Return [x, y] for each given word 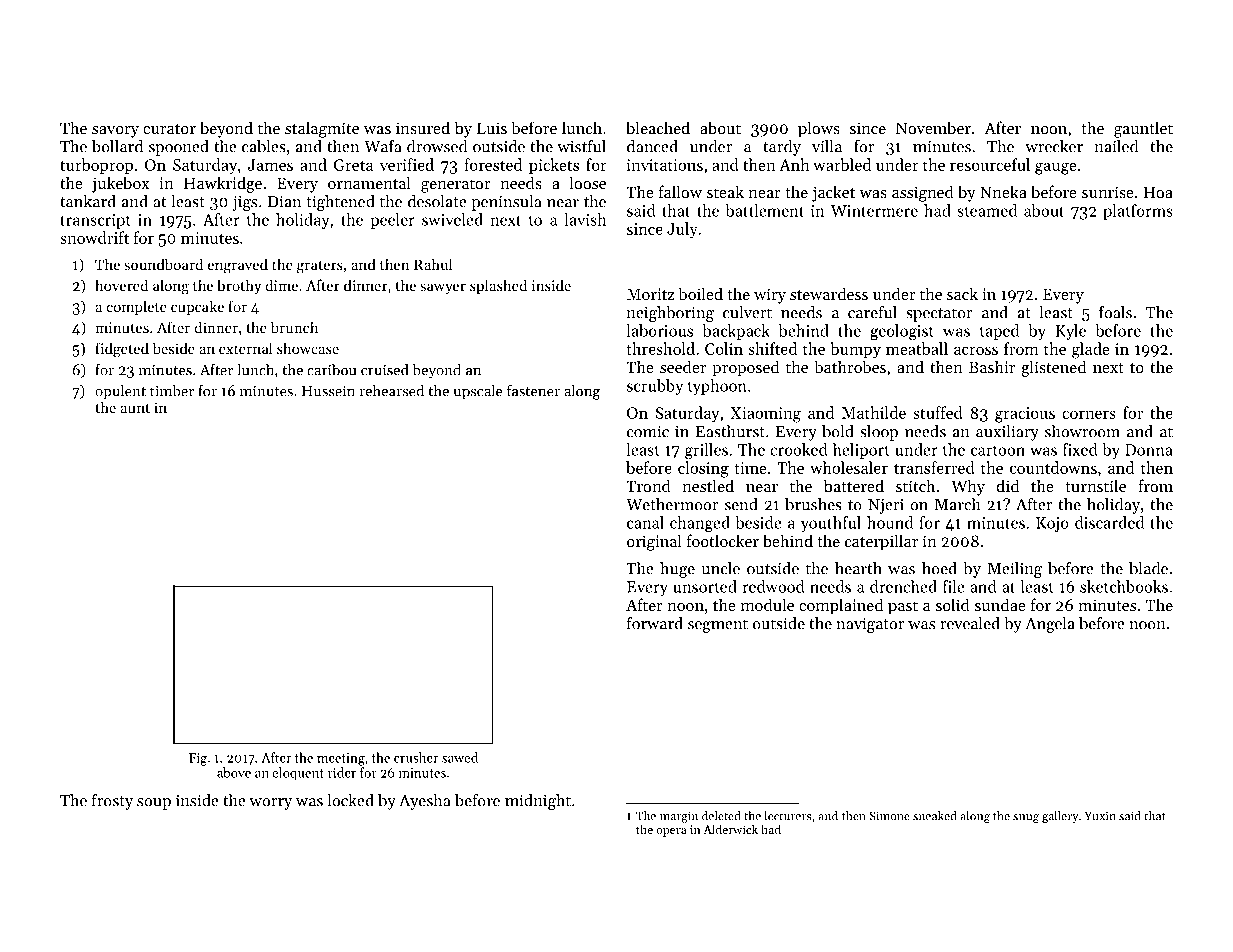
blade [1148, 568]
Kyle [1070, 332]
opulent [120, 392]
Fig [198, 759]
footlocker [723, 540]
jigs [244, 203]
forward [655, 623]
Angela [1050, 625]
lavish [585, 219]
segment [718, 626]
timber [172, 391]
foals [1115, 312]
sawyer [443, 288]
